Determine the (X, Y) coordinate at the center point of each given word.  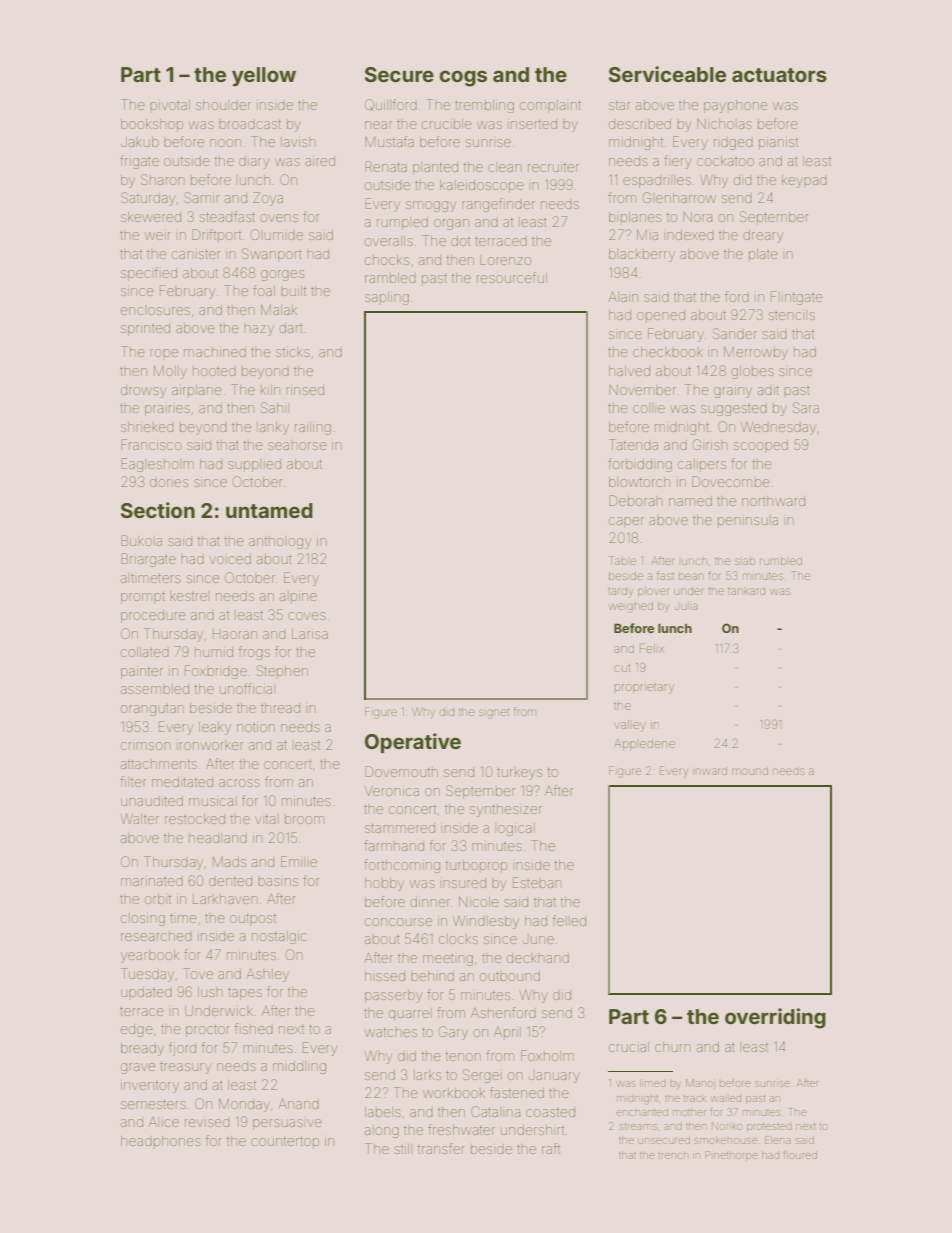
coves (307, 616)
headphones (161, 1142)
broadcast (250, 124)
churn (673, 1047)
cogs (463, 78)
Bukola (141, 540)
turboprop (476, 866)
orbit (158, 899)
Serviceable (667, 74)
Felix (652, 648)
